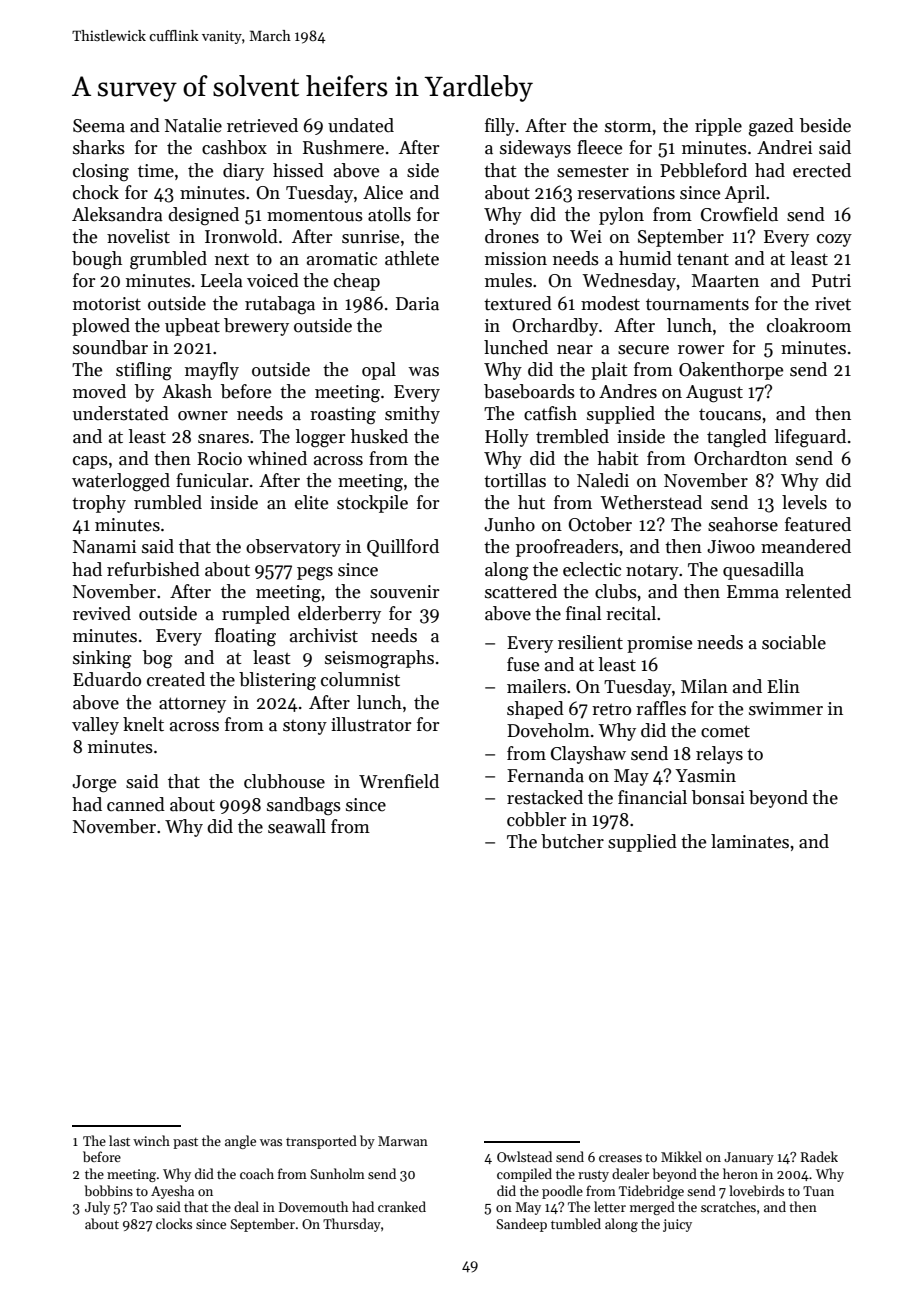 The image size is (924, 1311). I want to click on diary, so click(243, 172).
